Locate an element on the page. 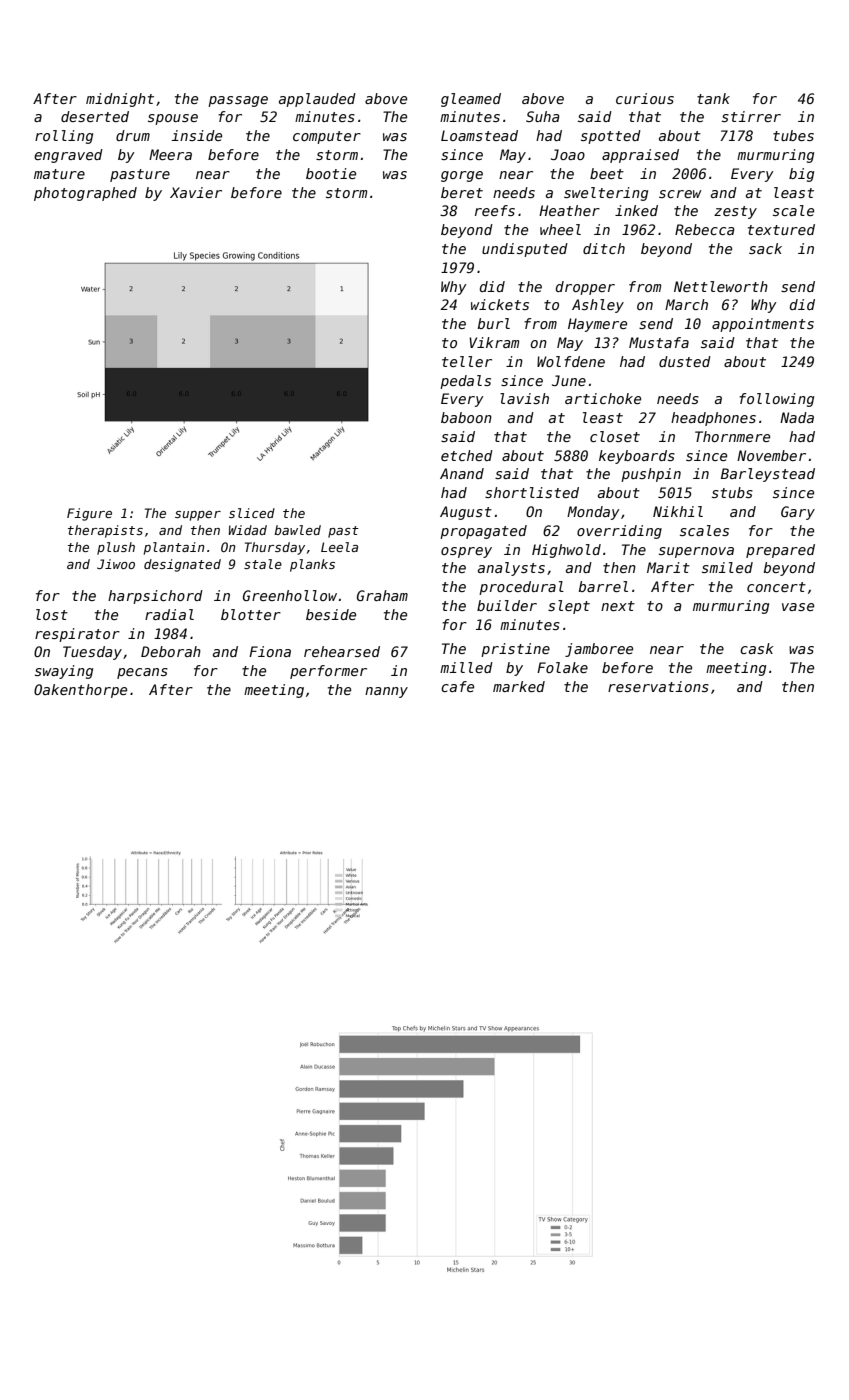 The image size is (849, 1400). pristine is located at coordinates (515, 650).
